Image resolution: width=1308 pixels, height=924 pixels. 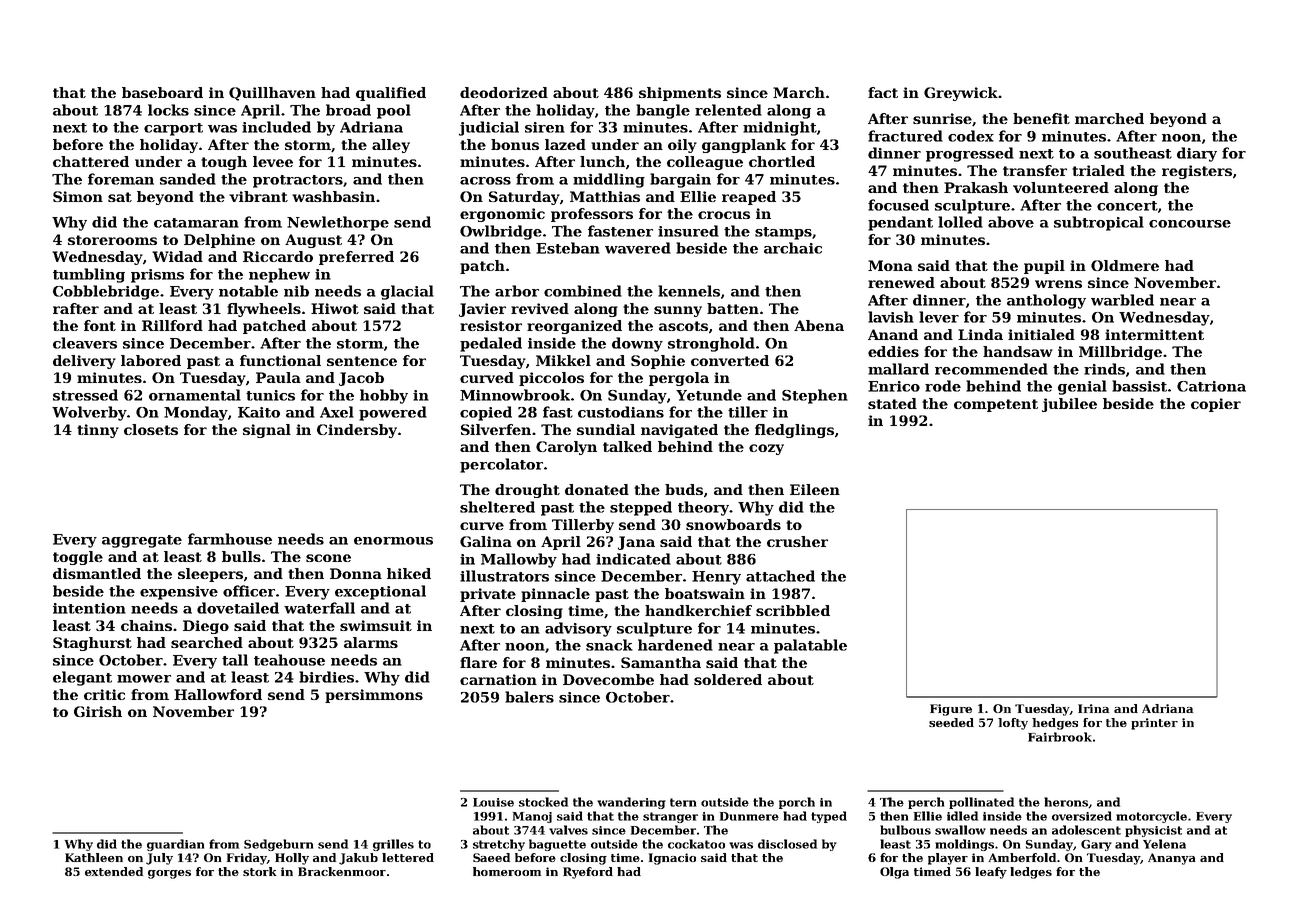 I want to click on leafy, so click(x=991, y=873).
